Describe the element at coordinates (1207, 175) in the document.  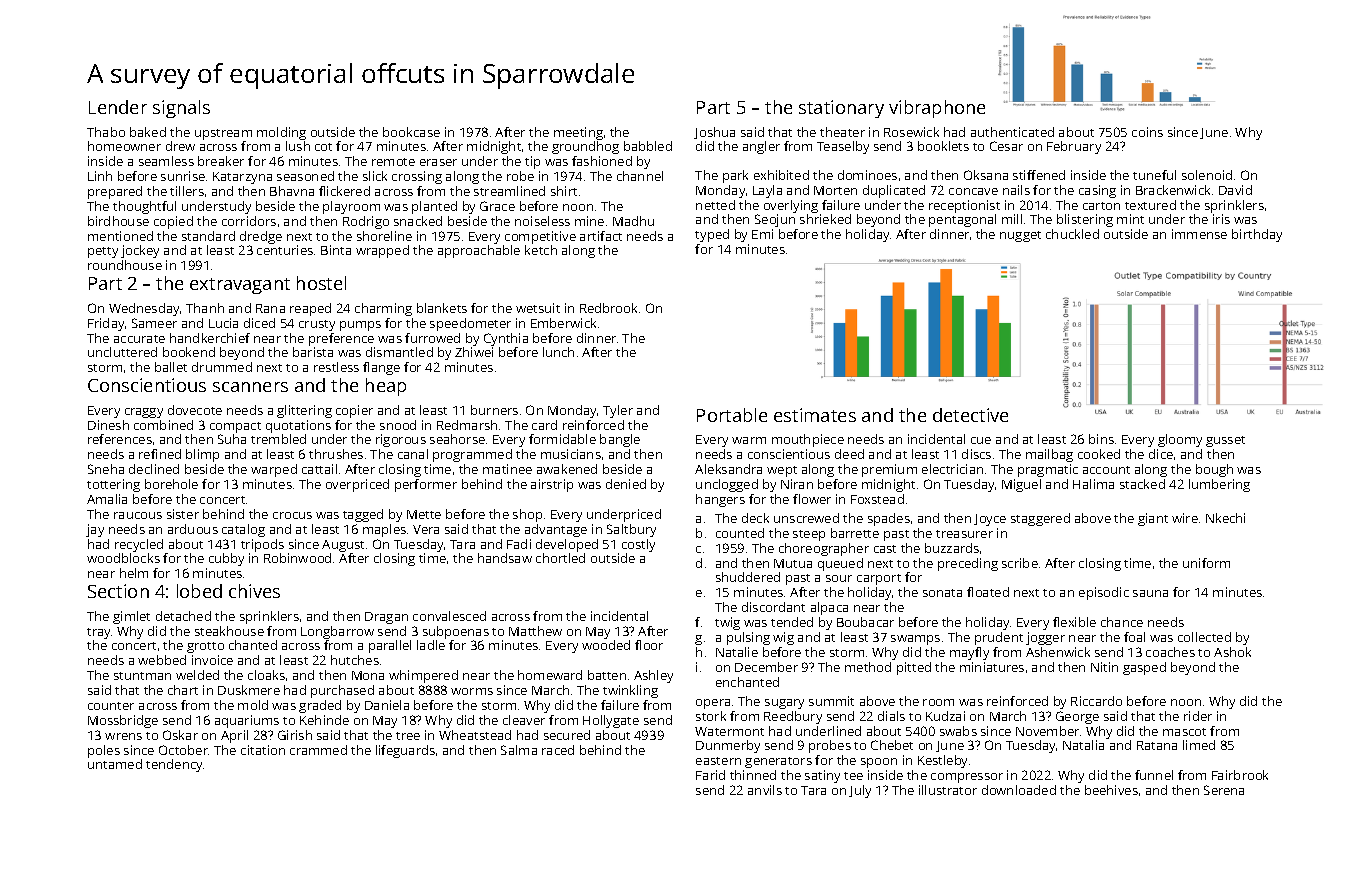
I see `solenoid` at that location.
